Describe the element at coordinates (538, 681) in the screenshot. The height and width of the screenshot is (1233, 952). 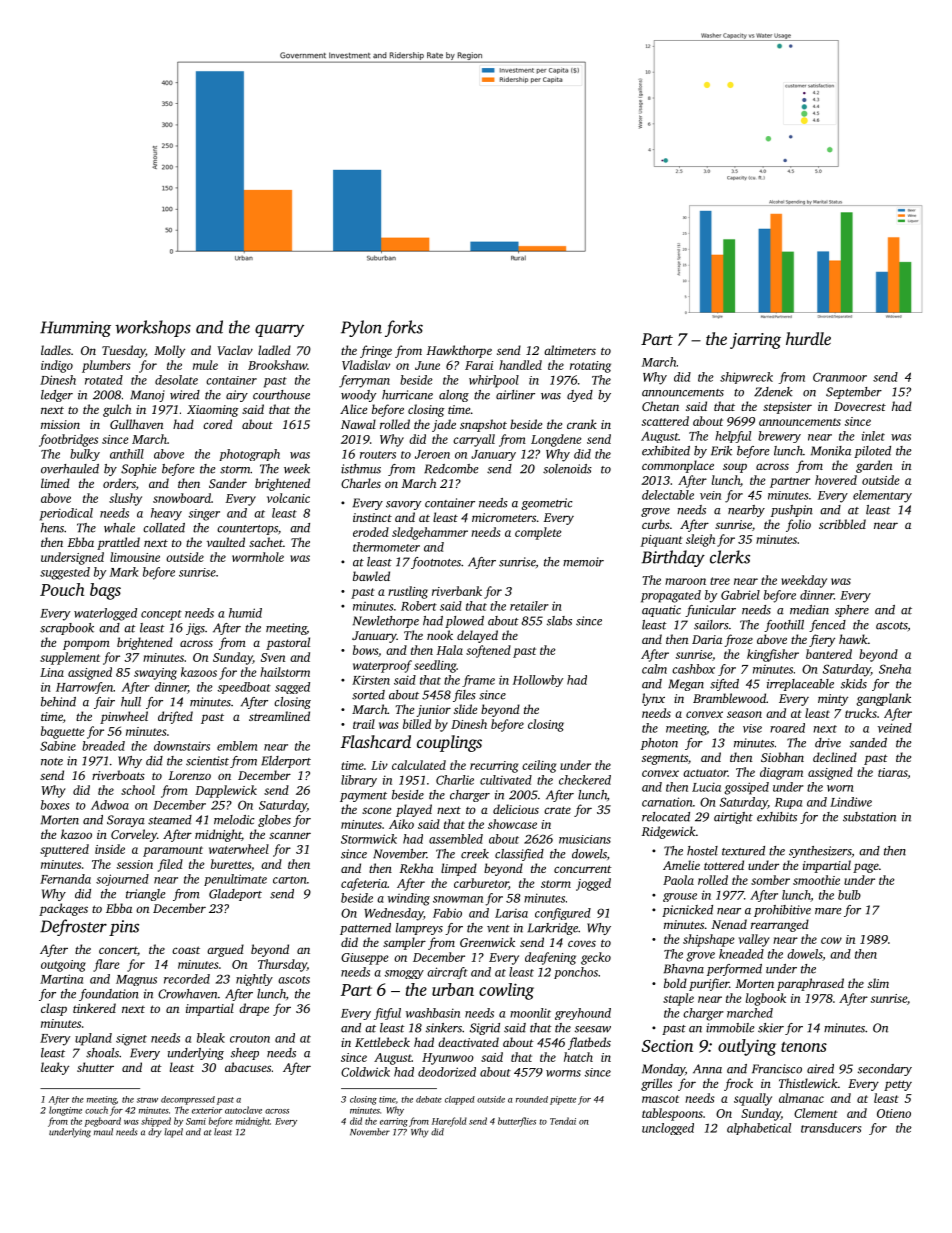
I see `Hollowby` at that location.
